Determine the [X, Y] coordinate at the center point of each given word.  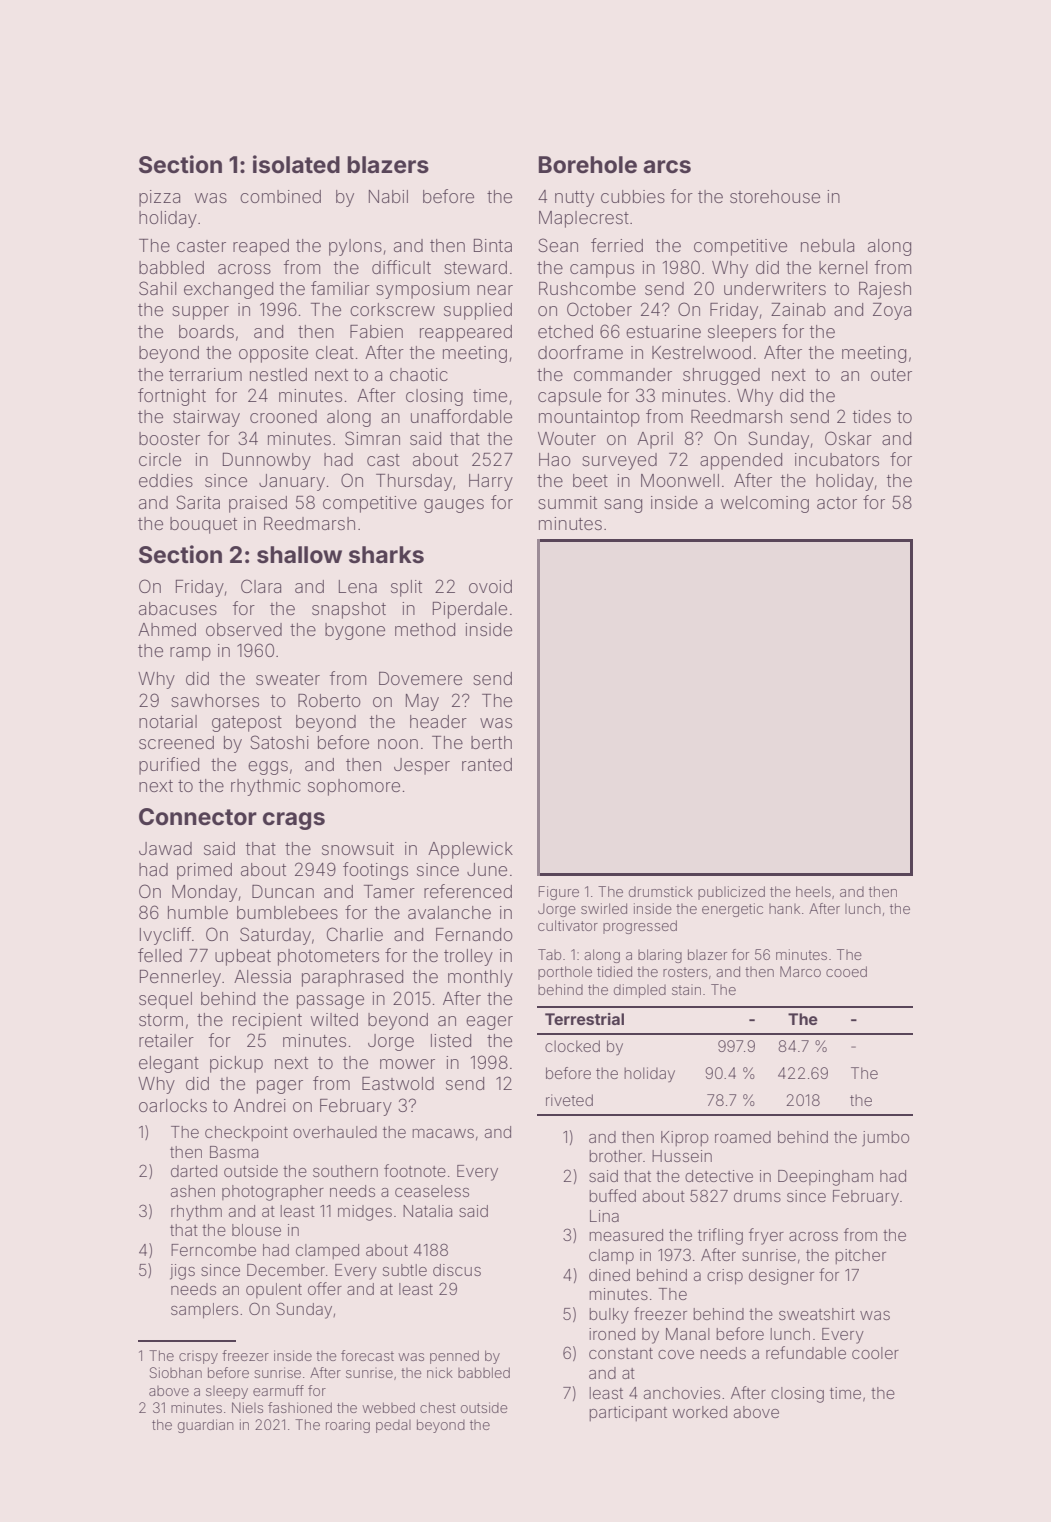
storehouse [775, 196]
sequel [165, 1000]
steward [475, 267]
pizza [159, 198]
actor [837, 503]
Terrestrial [584, 1019]
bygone [355, 631]
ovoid [490, 586]
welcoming [765, 504]
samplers [204, 1311]
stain [686, 989]
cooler [875, 1353]
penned [454, 1357]
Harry [491, 482]
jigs [182, 1272]
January [292, 482]
